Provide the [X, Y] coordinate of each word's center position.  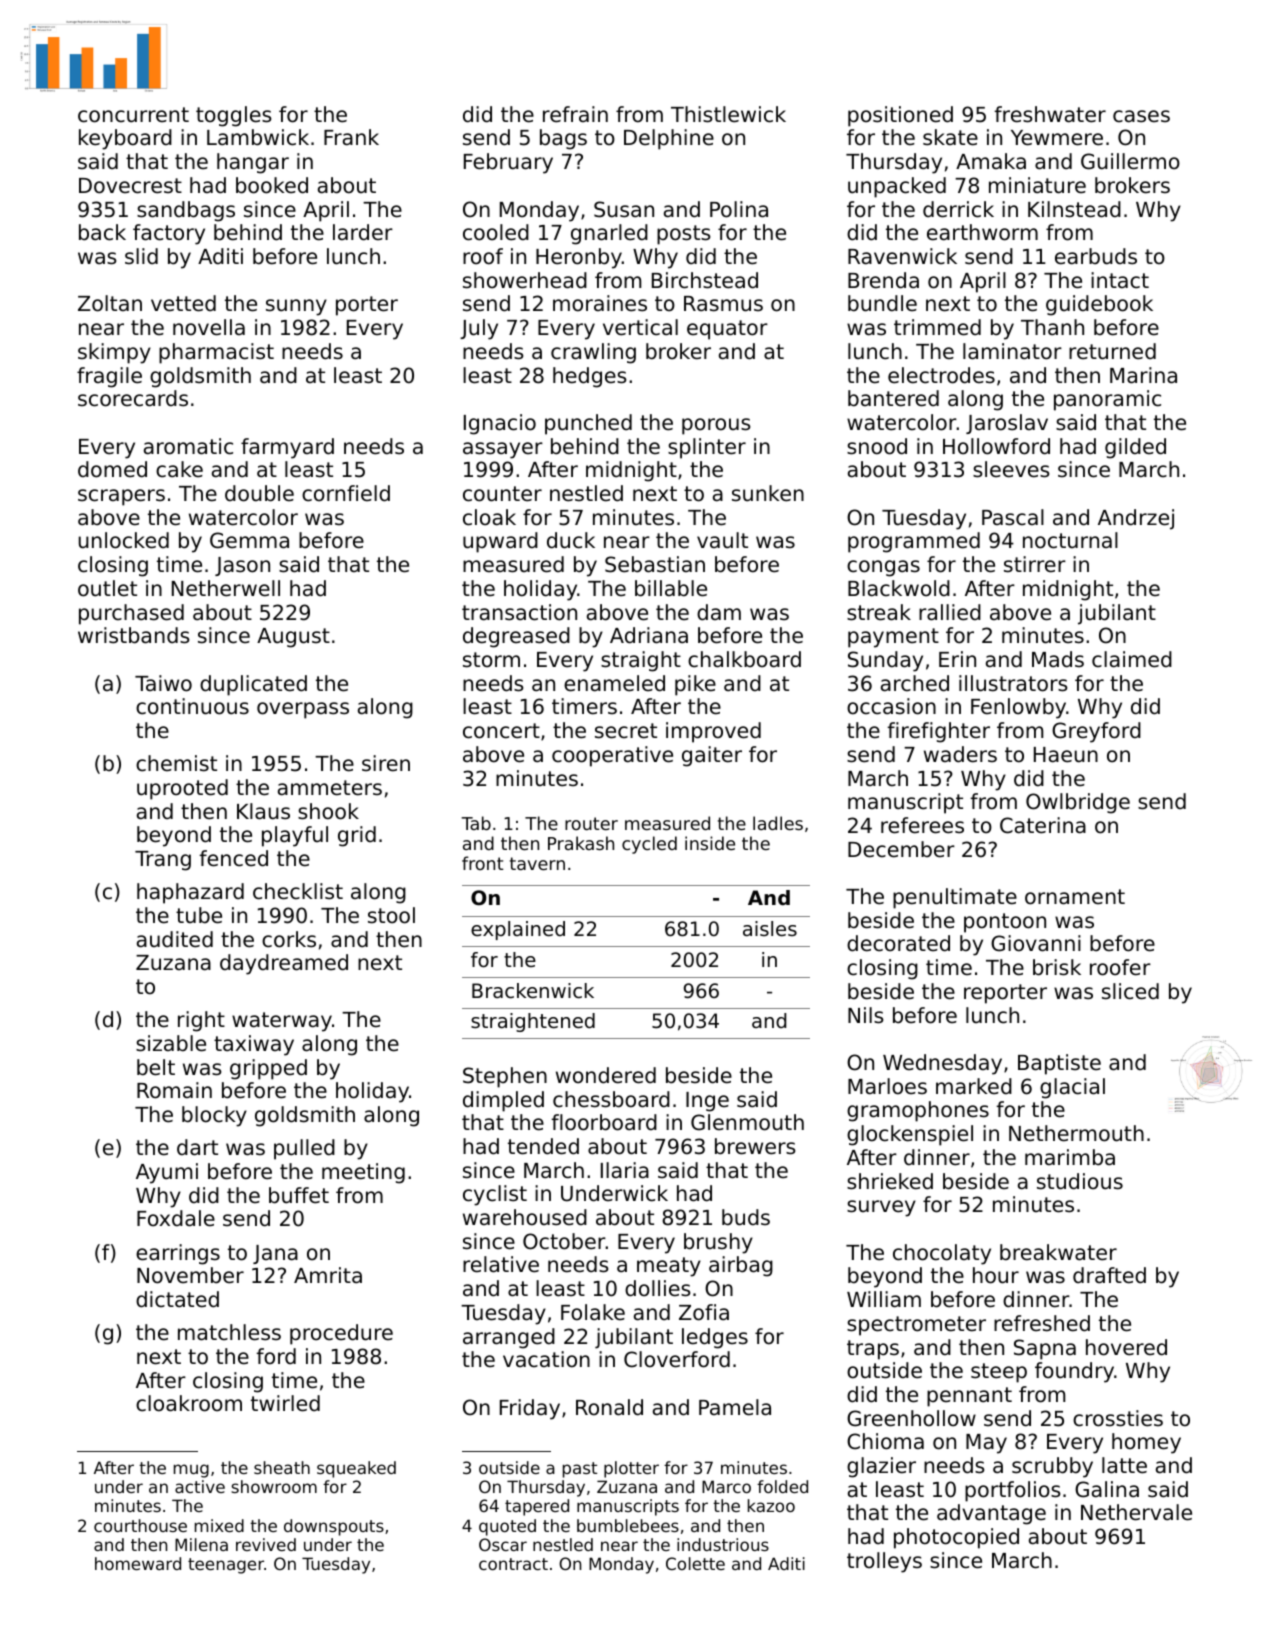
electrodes [941, 375]
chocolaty [942, 1254]
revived [266, 1544]
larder [363, 232]
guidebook [1099, 305]
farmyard [287, 448]
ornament [1075, 897]
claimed [1132, 659]
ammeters [330, 788]
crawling [593, 353]
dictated [177, 1299]
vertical [640, 327]
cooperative [612, 756]
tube [199, 915]
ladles [778, 823]
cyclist [495, 1195]
